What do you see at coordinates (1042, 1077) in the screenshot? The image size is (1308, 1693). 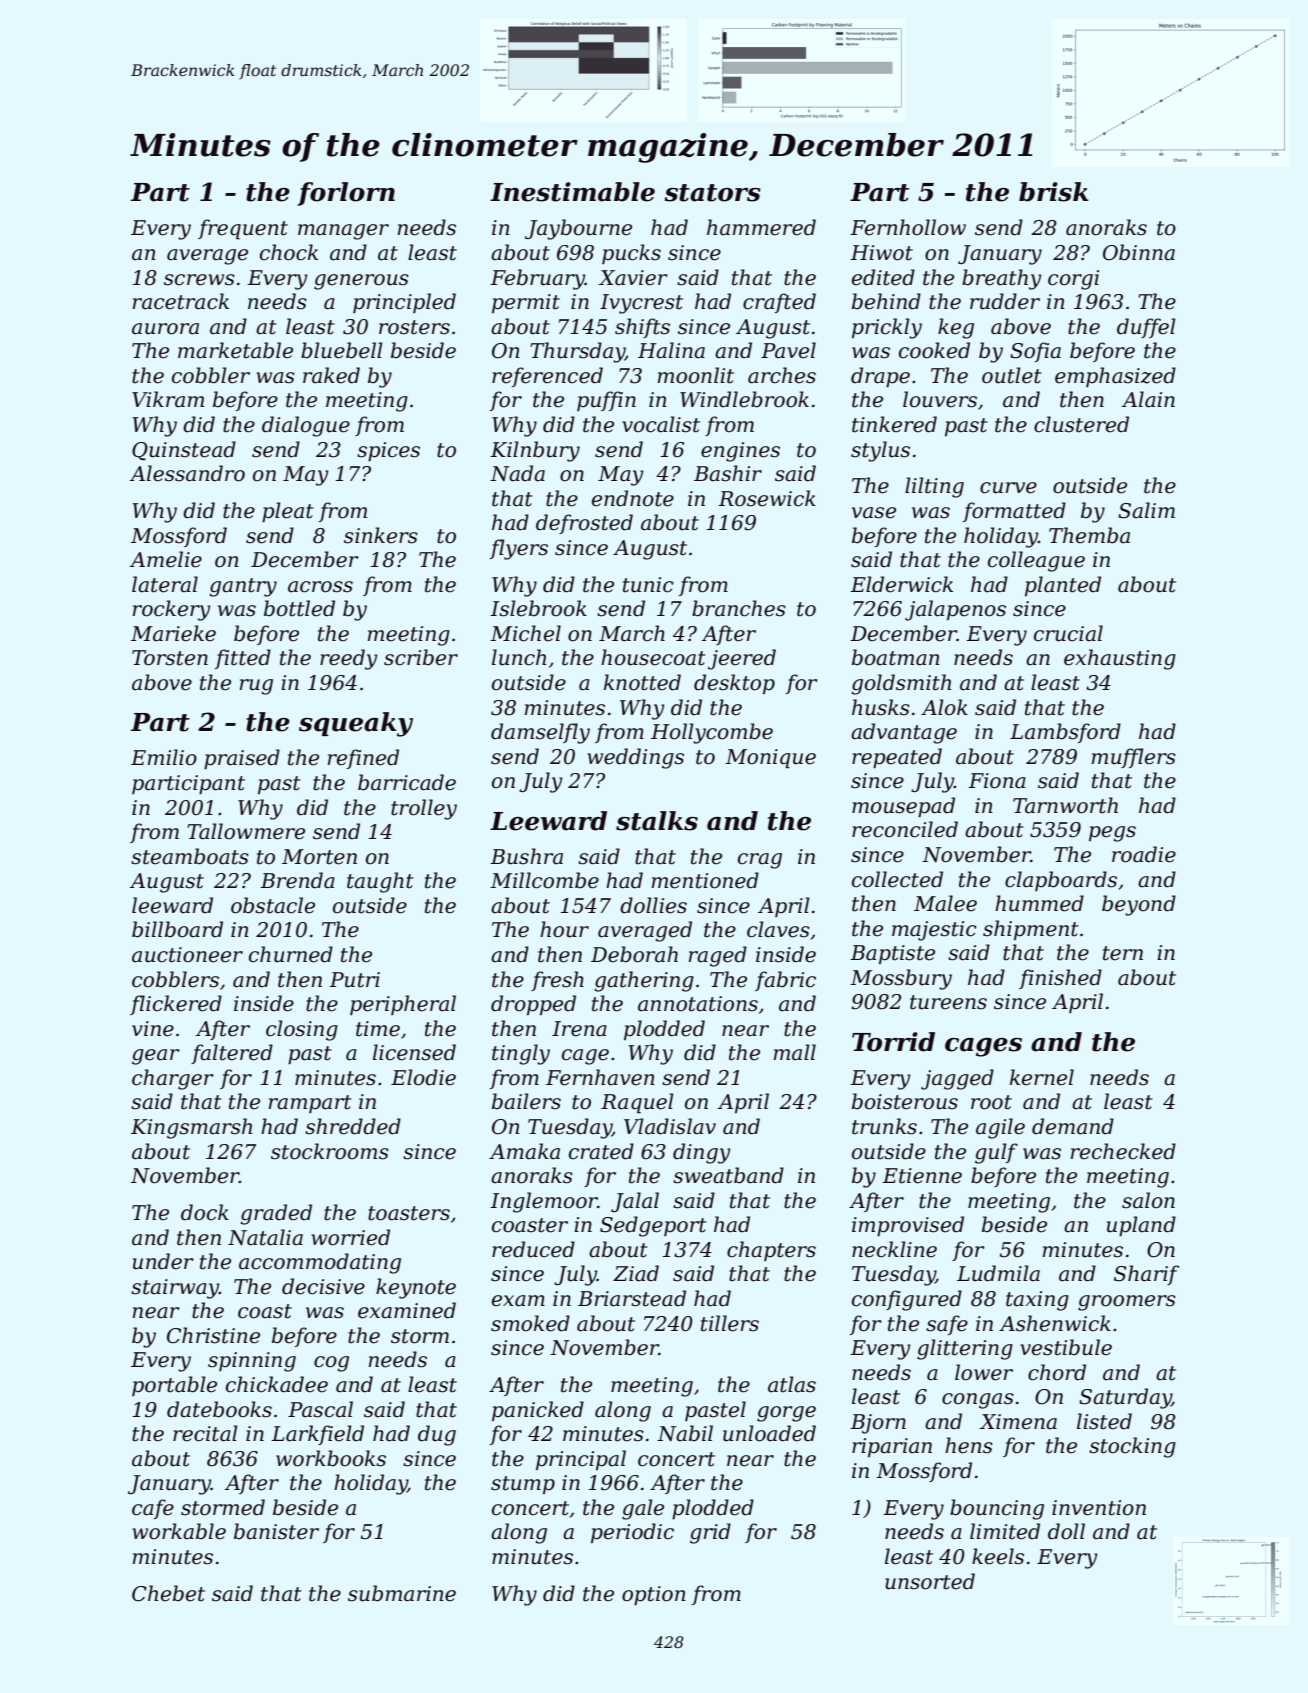 I see `kernel` at bounding box center [1042, 1077].
